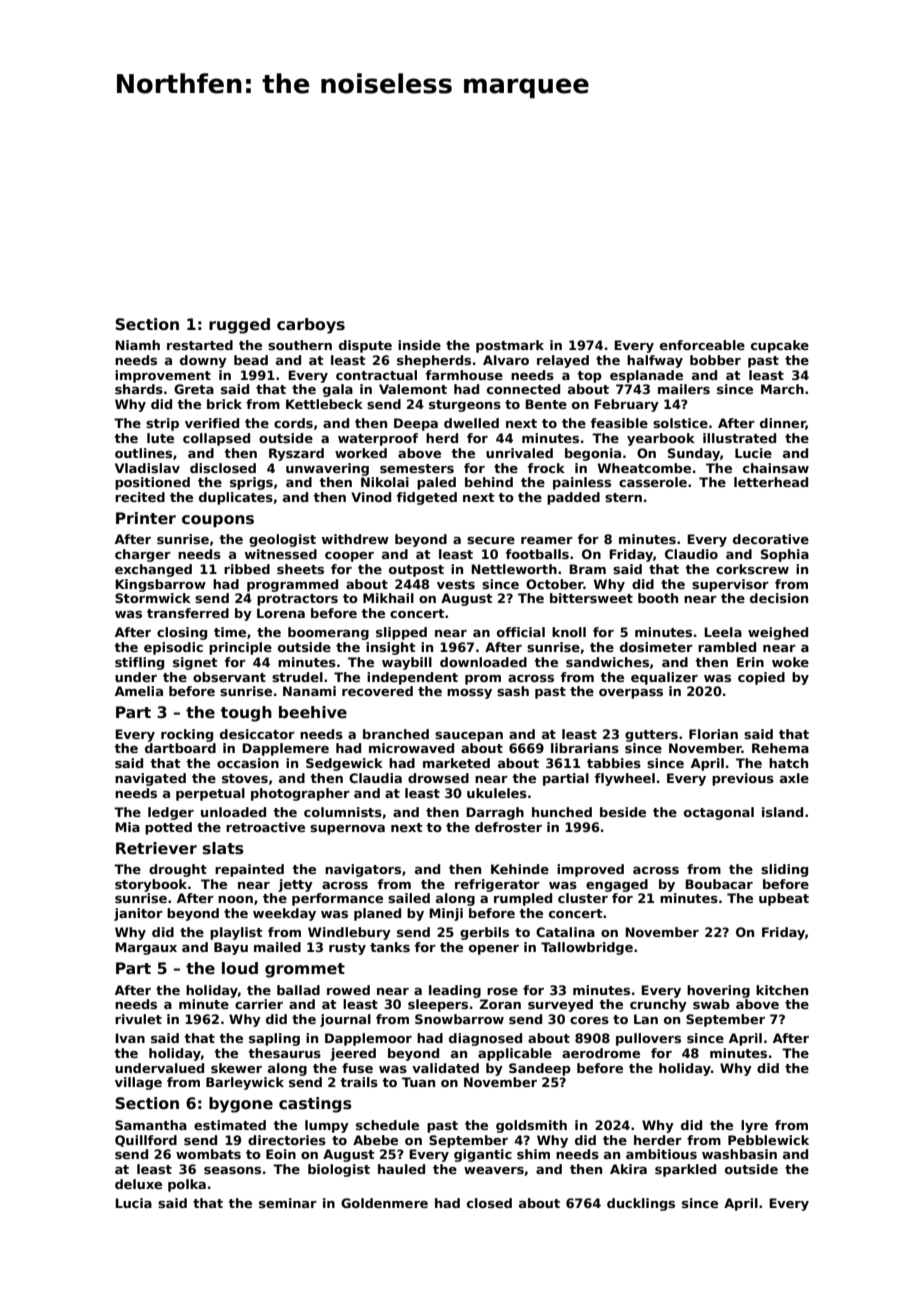 Image resolution: width=924 pixels, height=1308 pixels. I want to click on kitchen, so click(782, 990).
